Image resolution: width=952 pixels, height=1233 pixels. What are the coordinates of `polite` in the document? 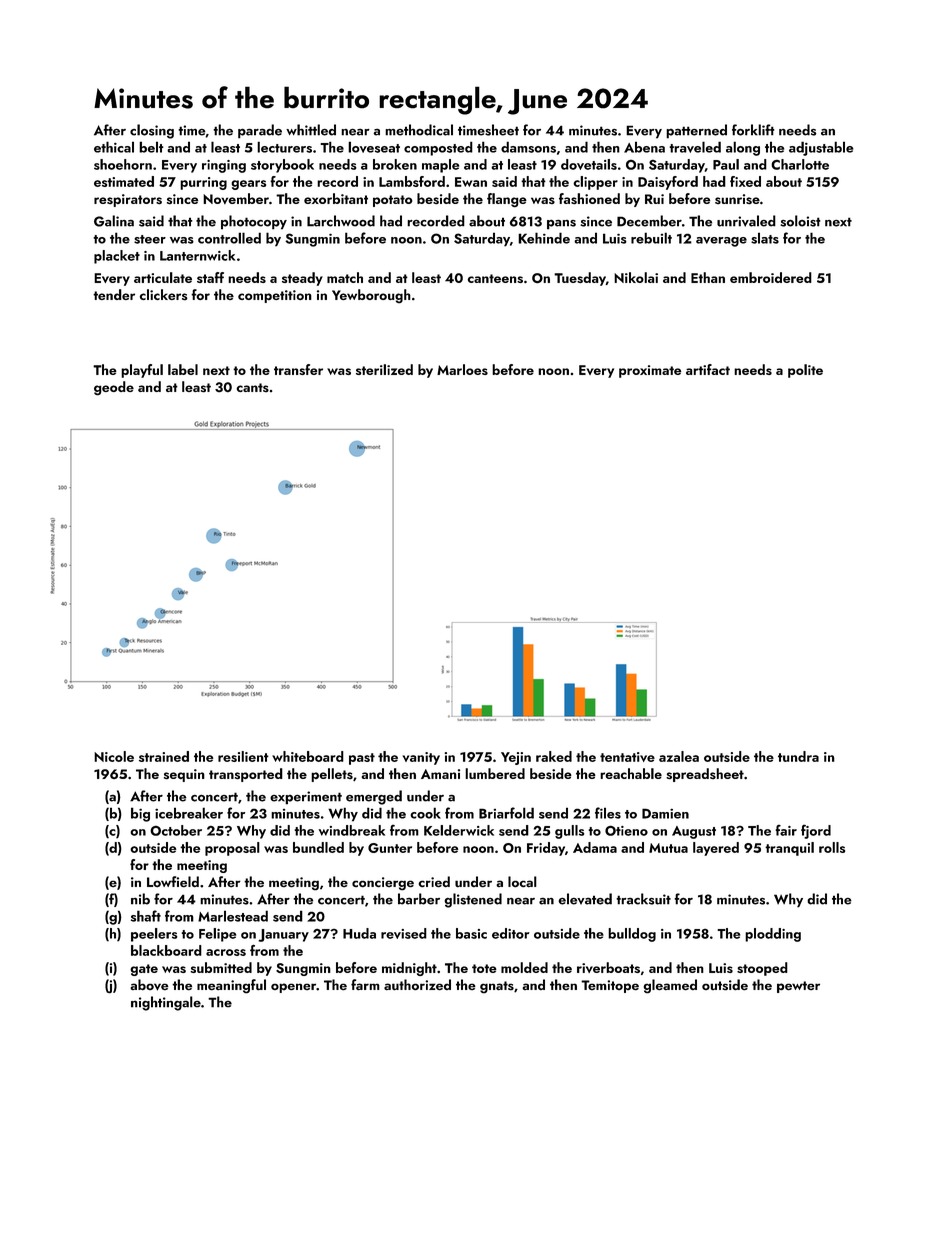 It's located at (805, 371).
